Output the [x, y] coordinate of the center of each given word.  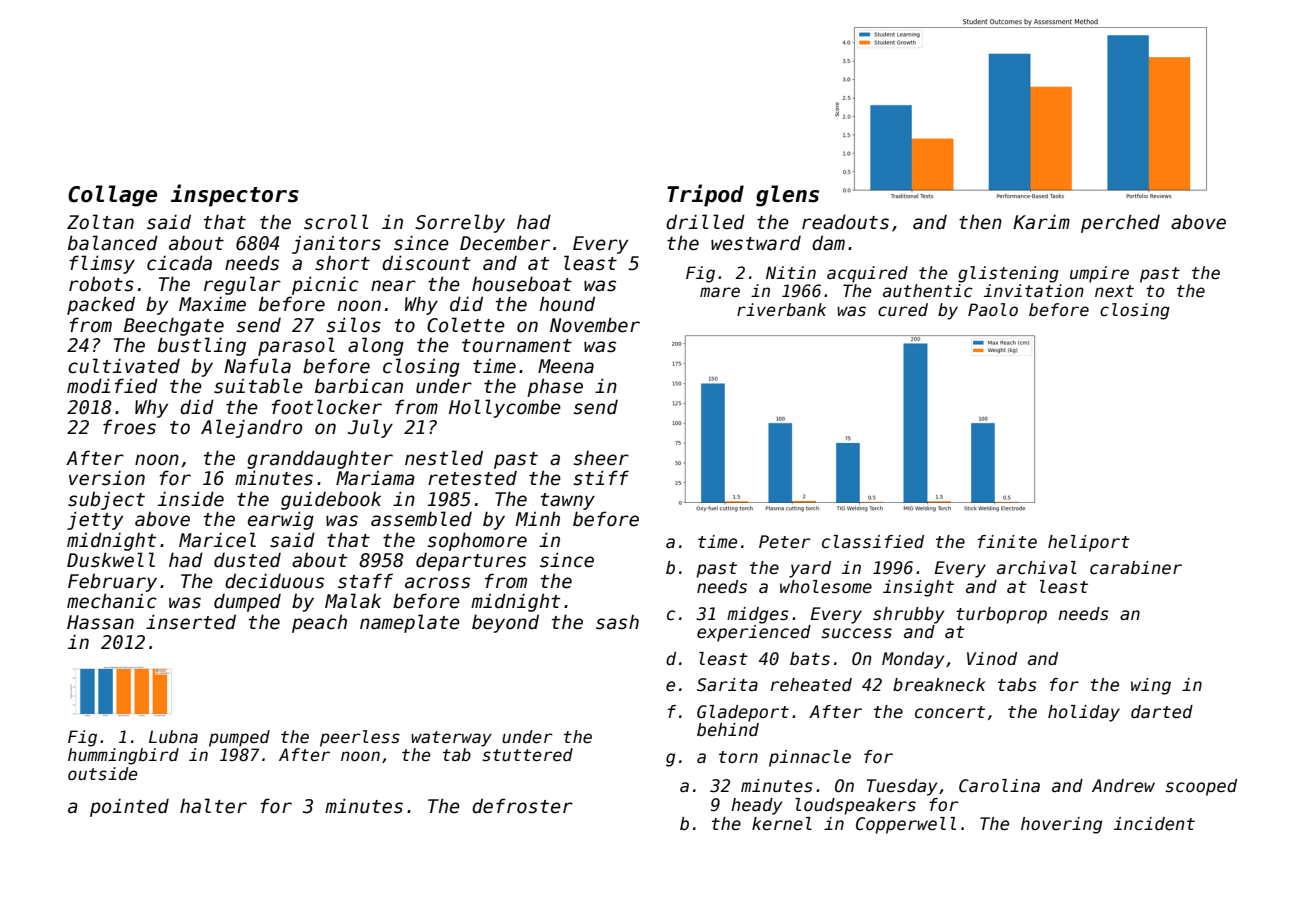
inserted [191, 622]
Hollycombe [505, 408]
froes [129, 427]
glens [787, 196]
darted [1162, 712]
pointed [129, 807]
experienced [754, 633]
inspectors [235, 195]
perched [1120, 223]
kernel [782, 824]
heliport [1089, 543]
